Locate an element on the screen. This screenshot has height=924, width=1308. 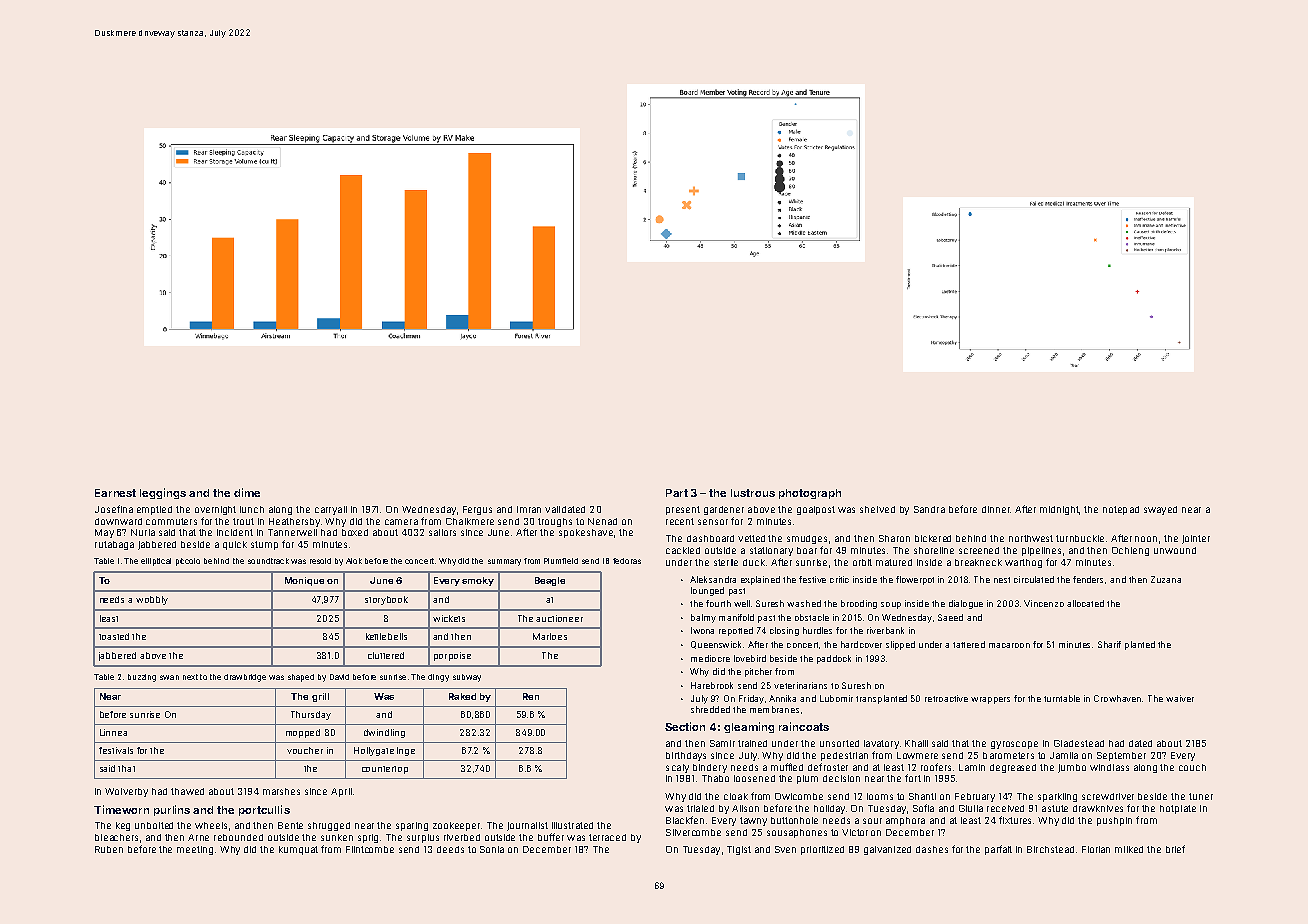
Monique is located at coordinates (304, 581).
